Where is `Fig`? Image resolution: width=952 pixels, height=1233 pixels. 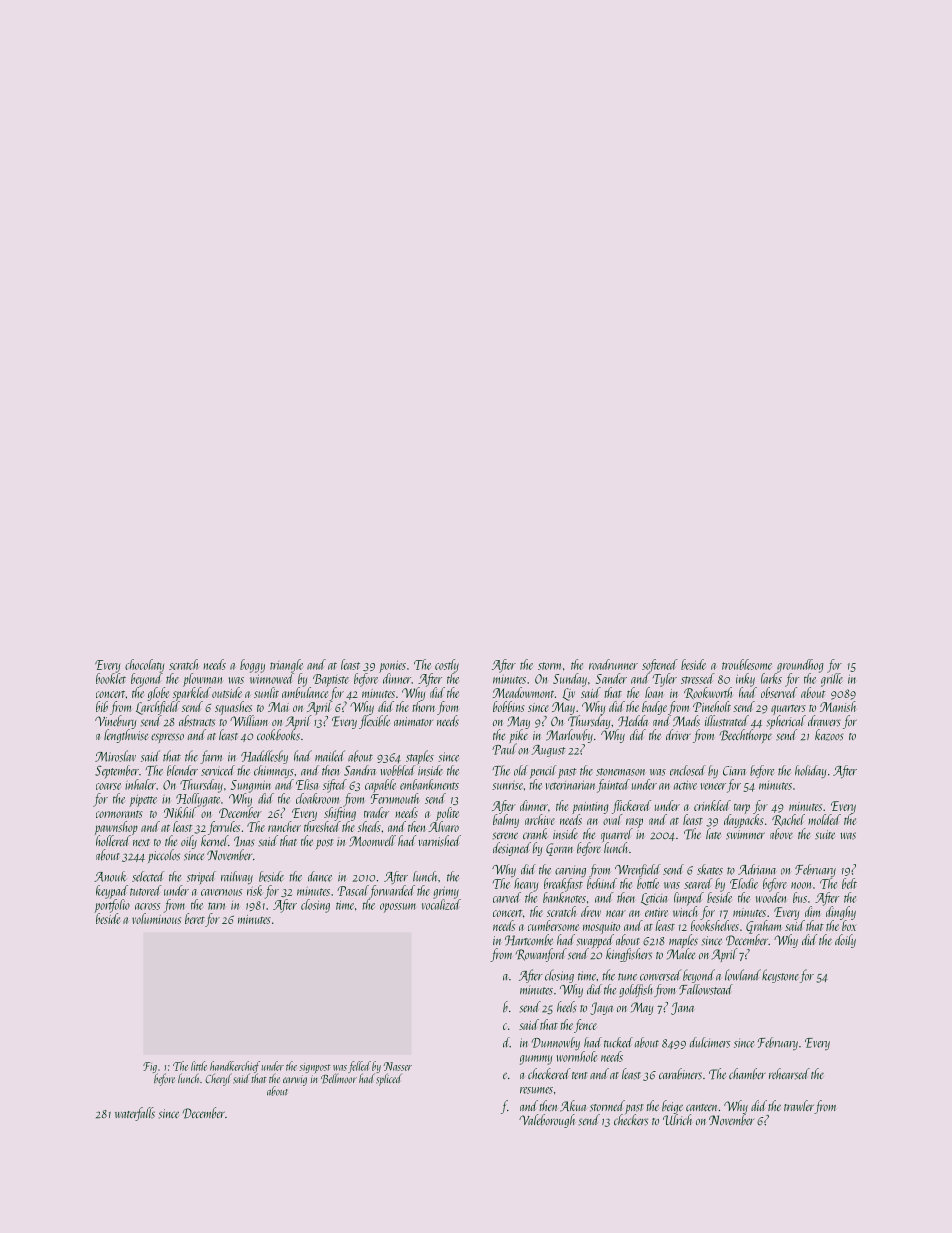
Fig is located at coordinates (150, 1067).
